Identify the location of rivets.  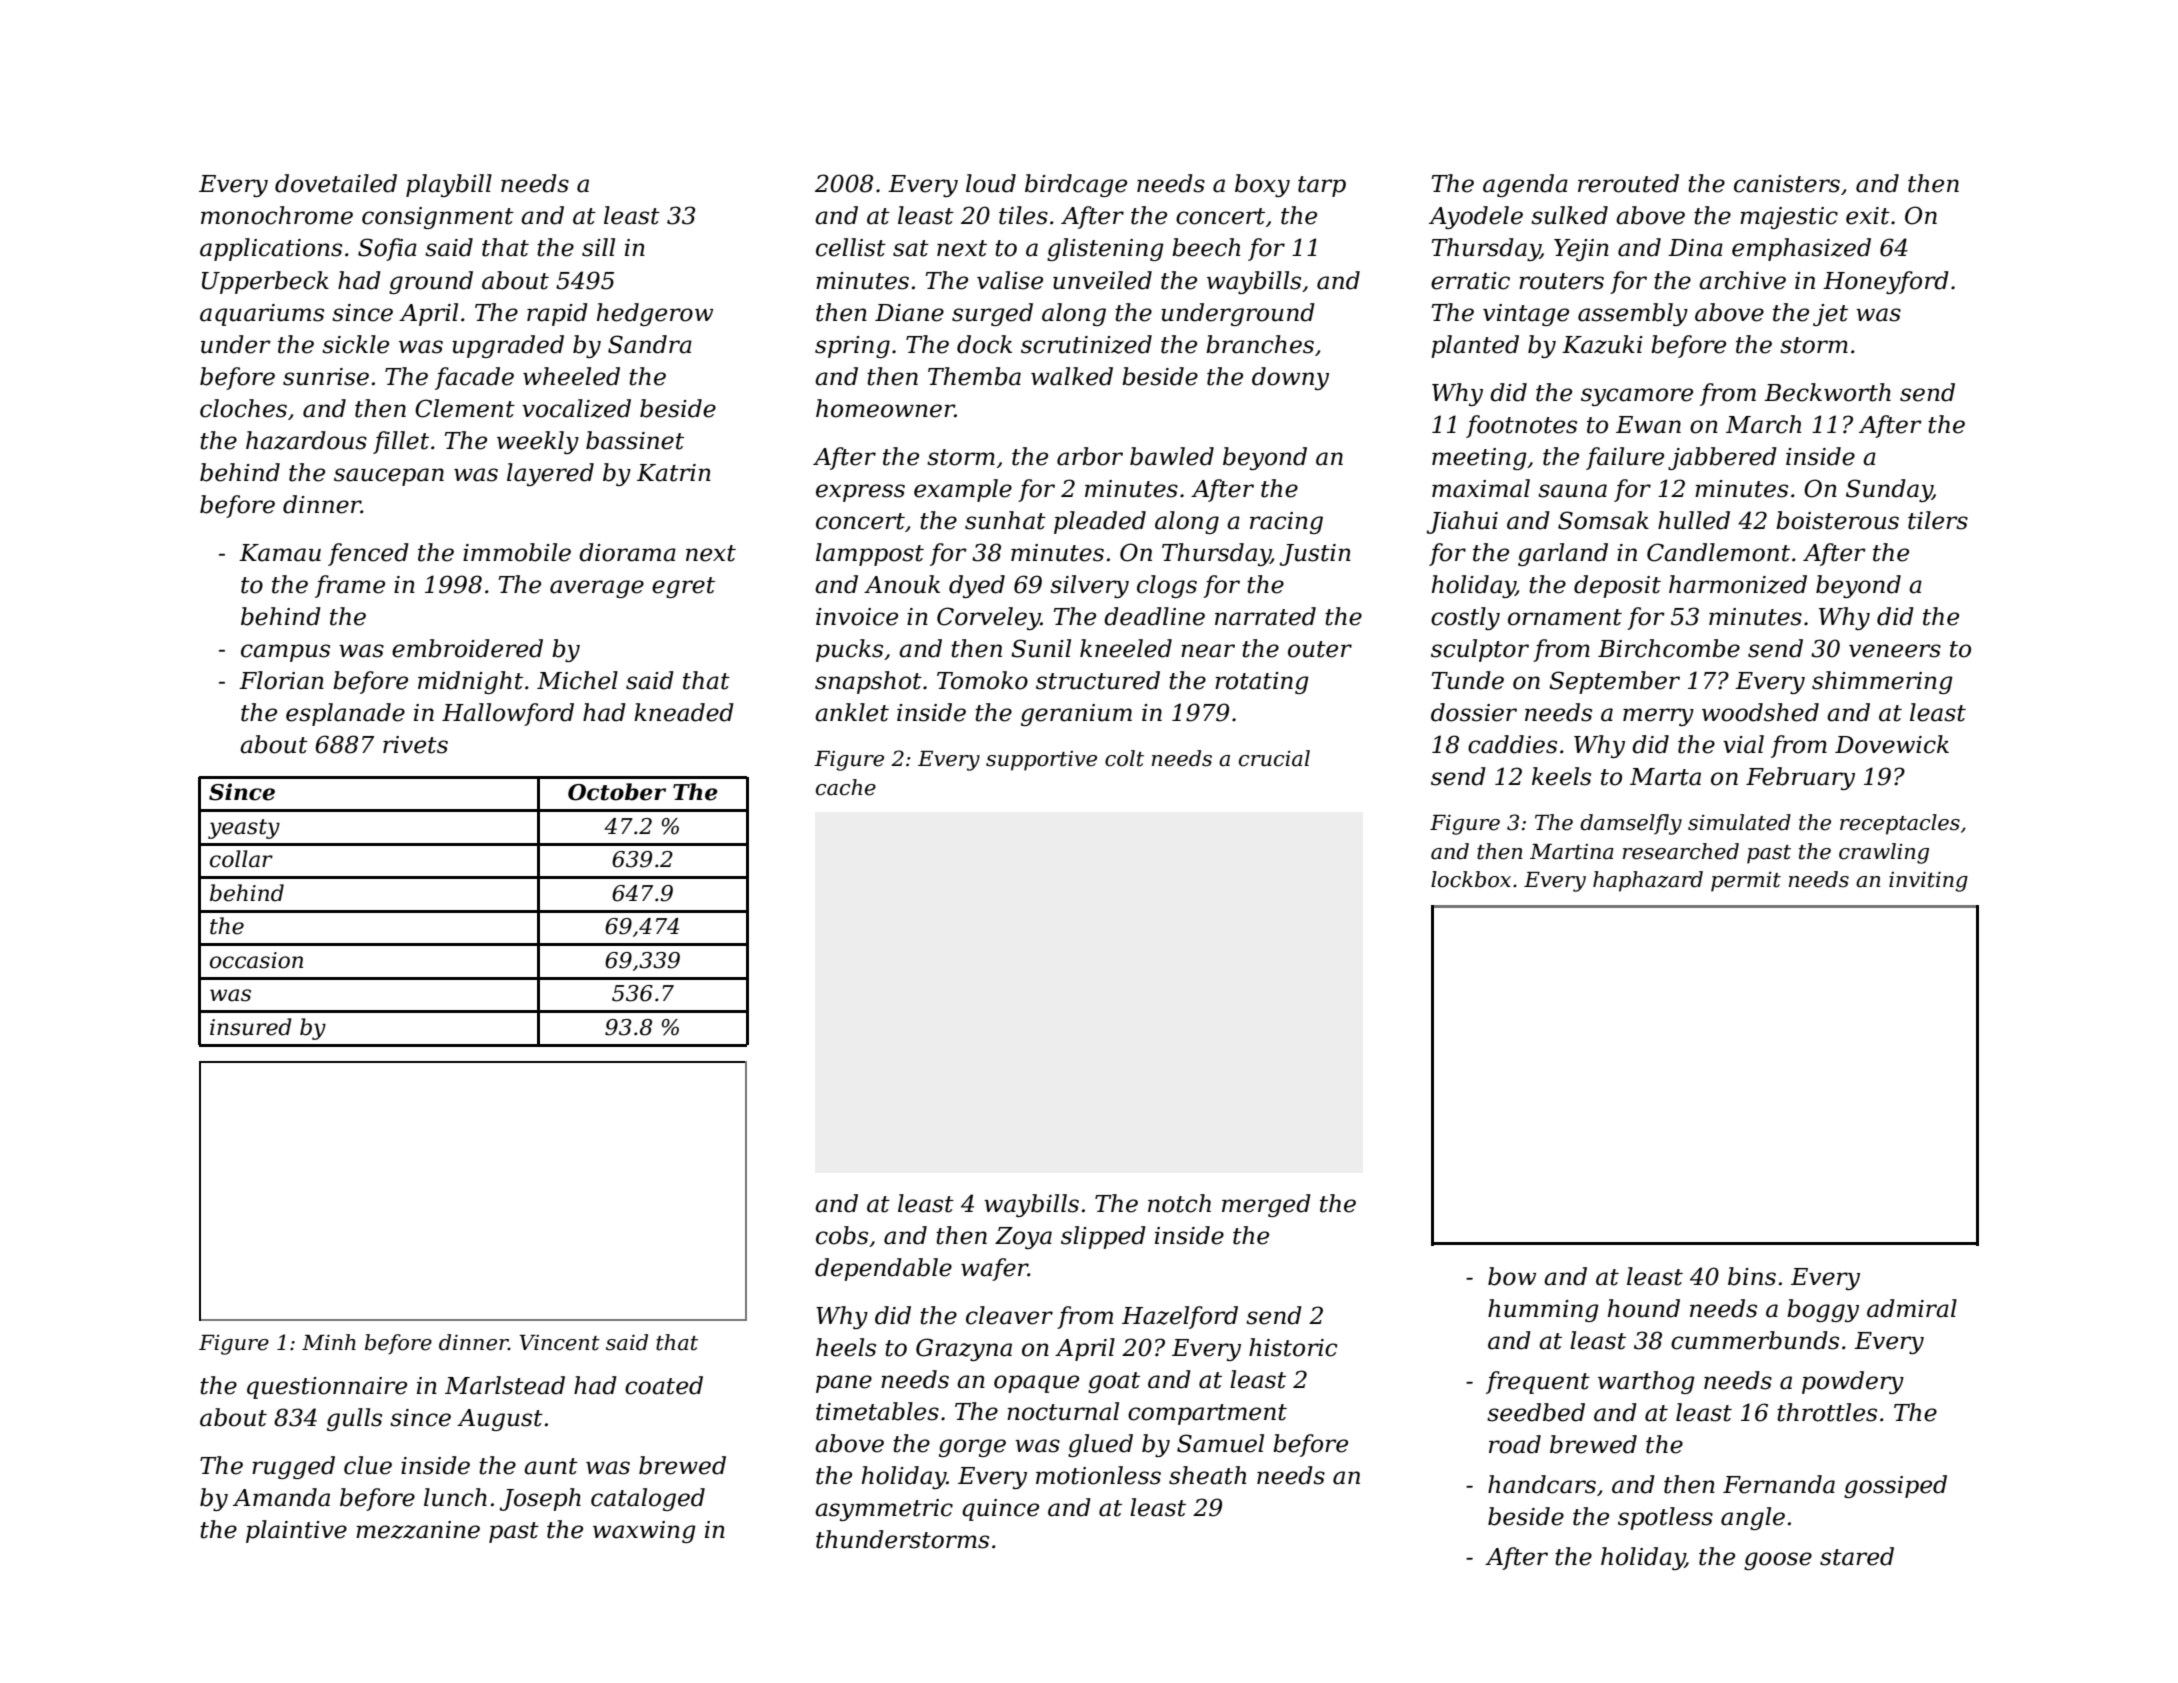
(415, 745).
